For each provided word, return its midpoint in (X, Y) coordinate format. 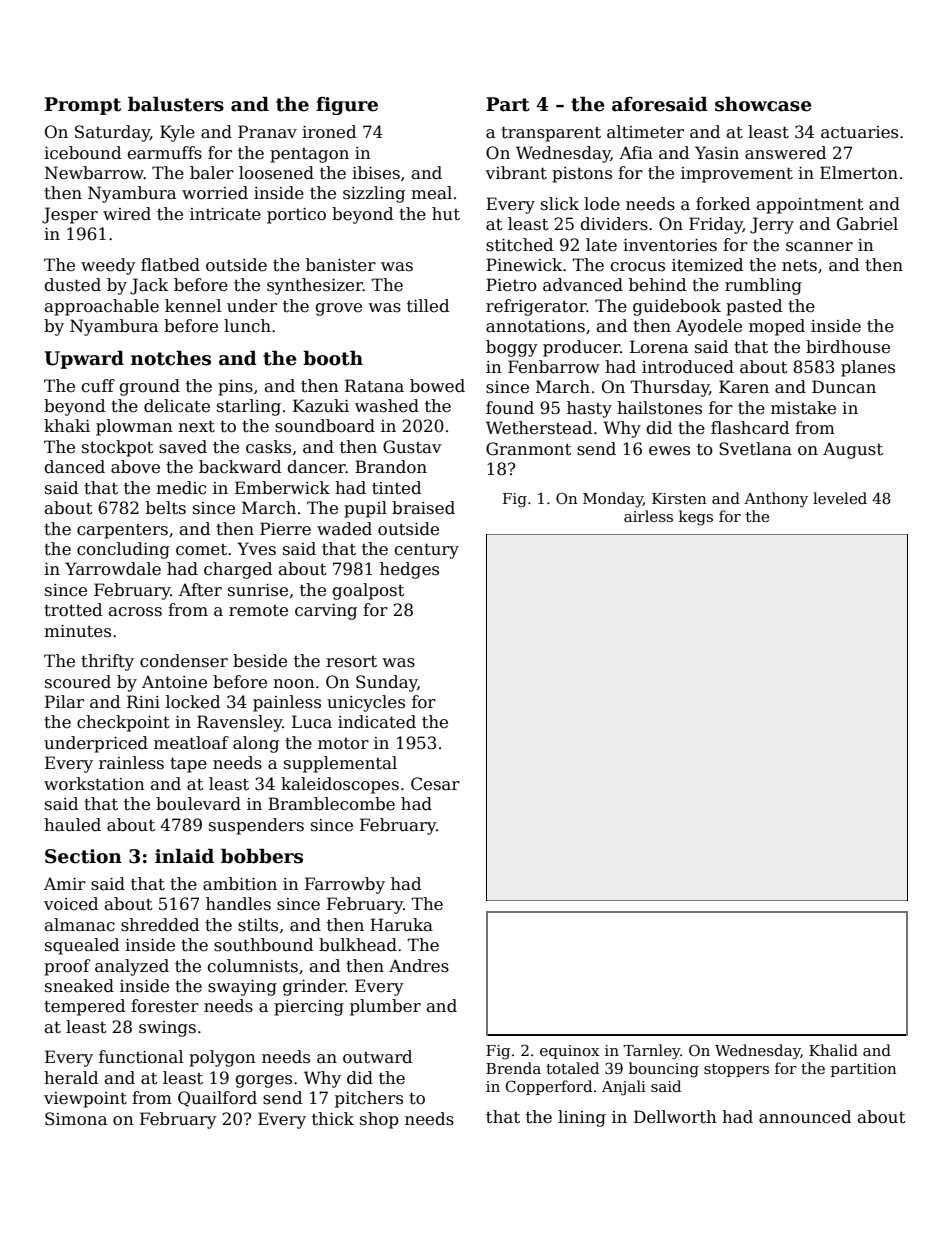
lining (582, 1118)
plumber (385, 1007)
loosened (276, 173)
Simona (76, 1119)
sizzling (374, 194)
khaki (67, 425)
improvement (737, 175)
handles (238, 904)
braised (423, 508)
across (135, 612)
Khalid (833, 1050)
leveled (840, 498)
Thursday (669, 388)
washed (387, 406)
